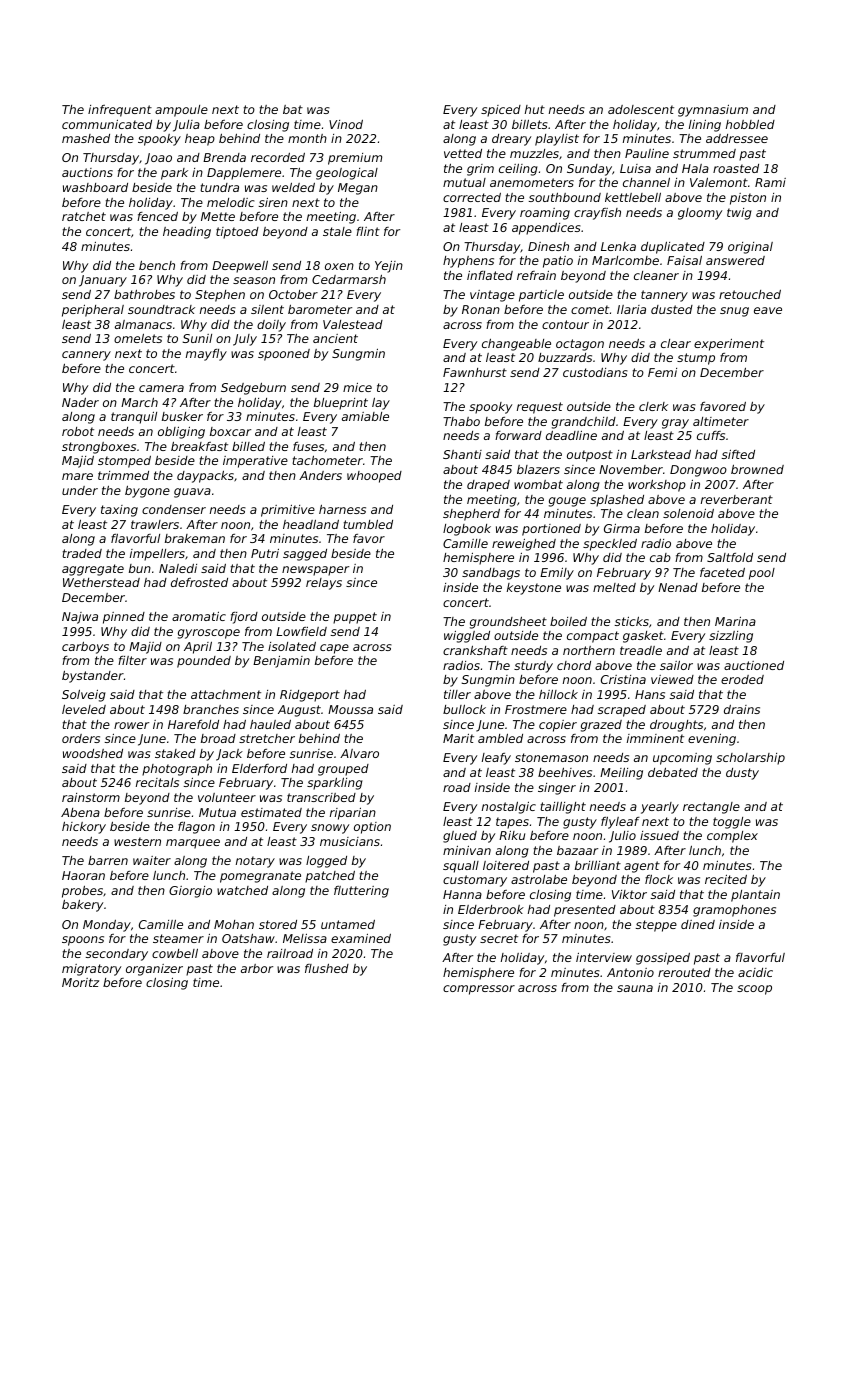 The image size is (849, 1400). Describe the element at coordinates (83, 941) in the screenshot. I see `spoons` at that location.
